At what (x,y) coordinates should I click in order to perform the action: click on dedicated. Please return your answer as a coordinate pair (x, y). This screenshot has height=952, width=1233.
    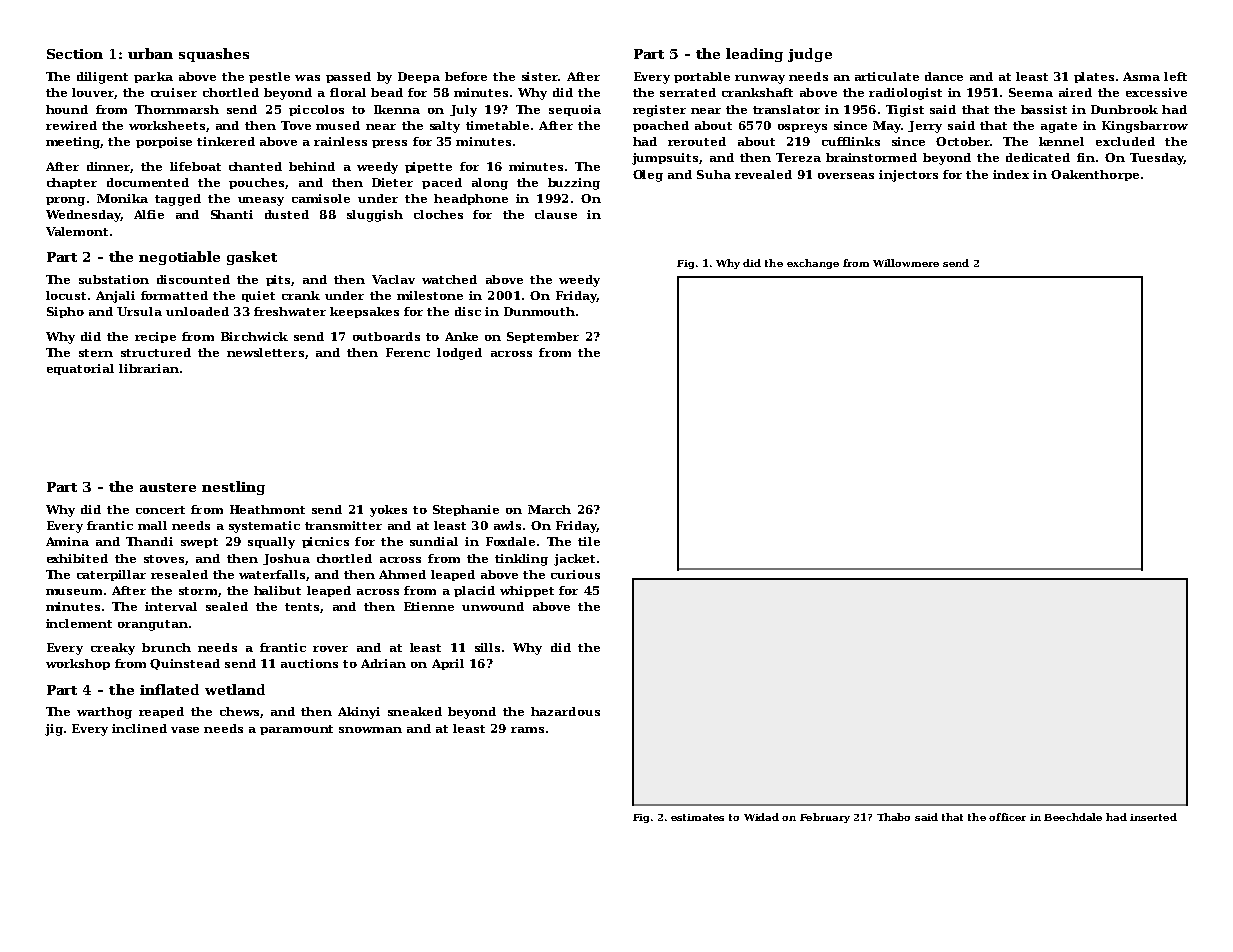
    Looking at the image, I should click on (1038, 157).
